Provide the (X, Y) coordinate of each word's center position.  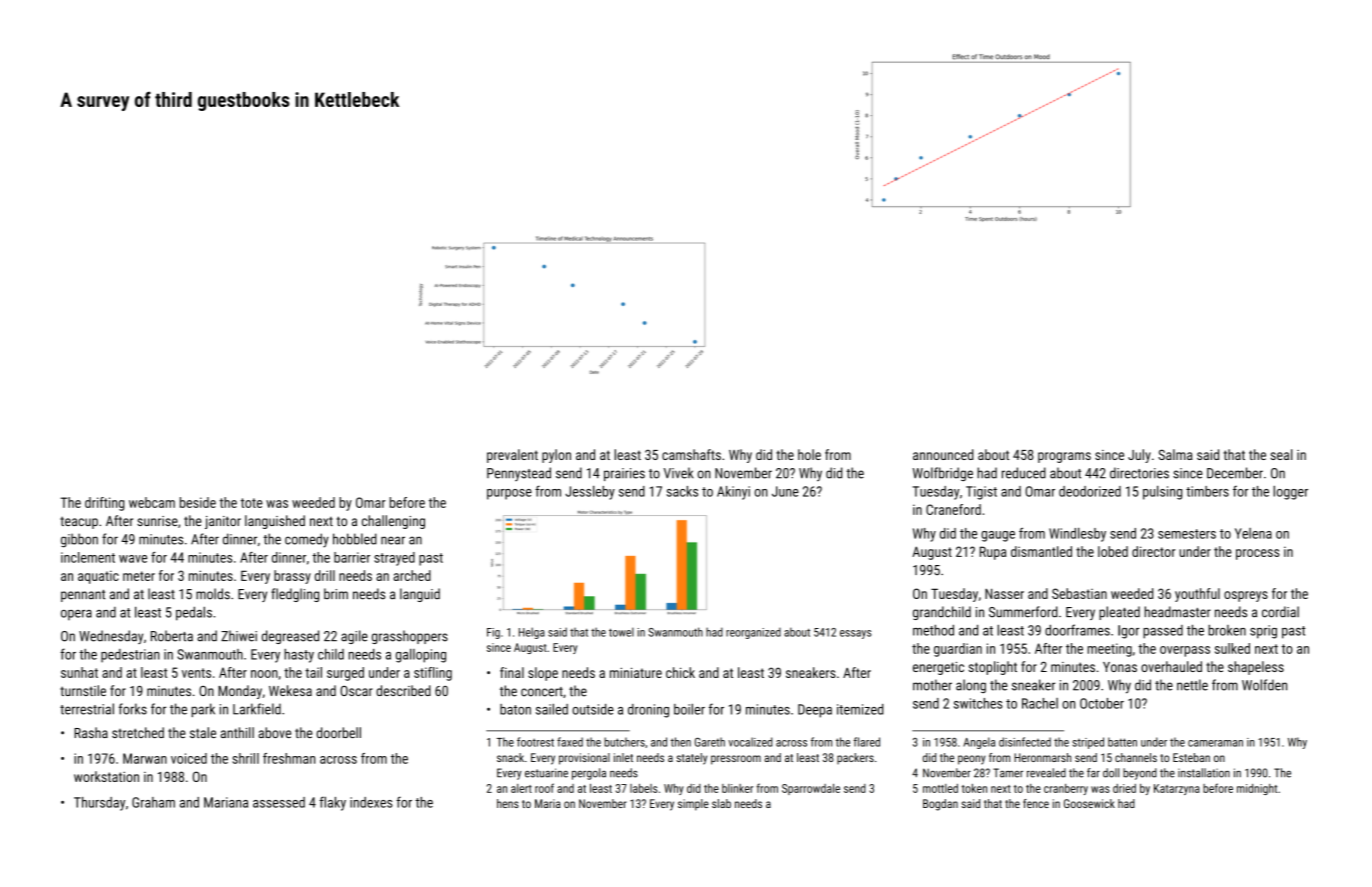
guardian (958, 650)
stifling (433, 674)
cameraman (1215, 743)
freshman (289, 758)
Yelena (1253, 533)
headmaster (1178, 612)
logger (1290, 492)
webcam (152, 502)
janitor (223, 522)
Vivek (678, 473)
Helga (532, 633)
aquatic (98, 577)
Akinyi (733, 493)
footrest (535, 742)
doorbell (339, 732)
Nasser (1004, 593)
